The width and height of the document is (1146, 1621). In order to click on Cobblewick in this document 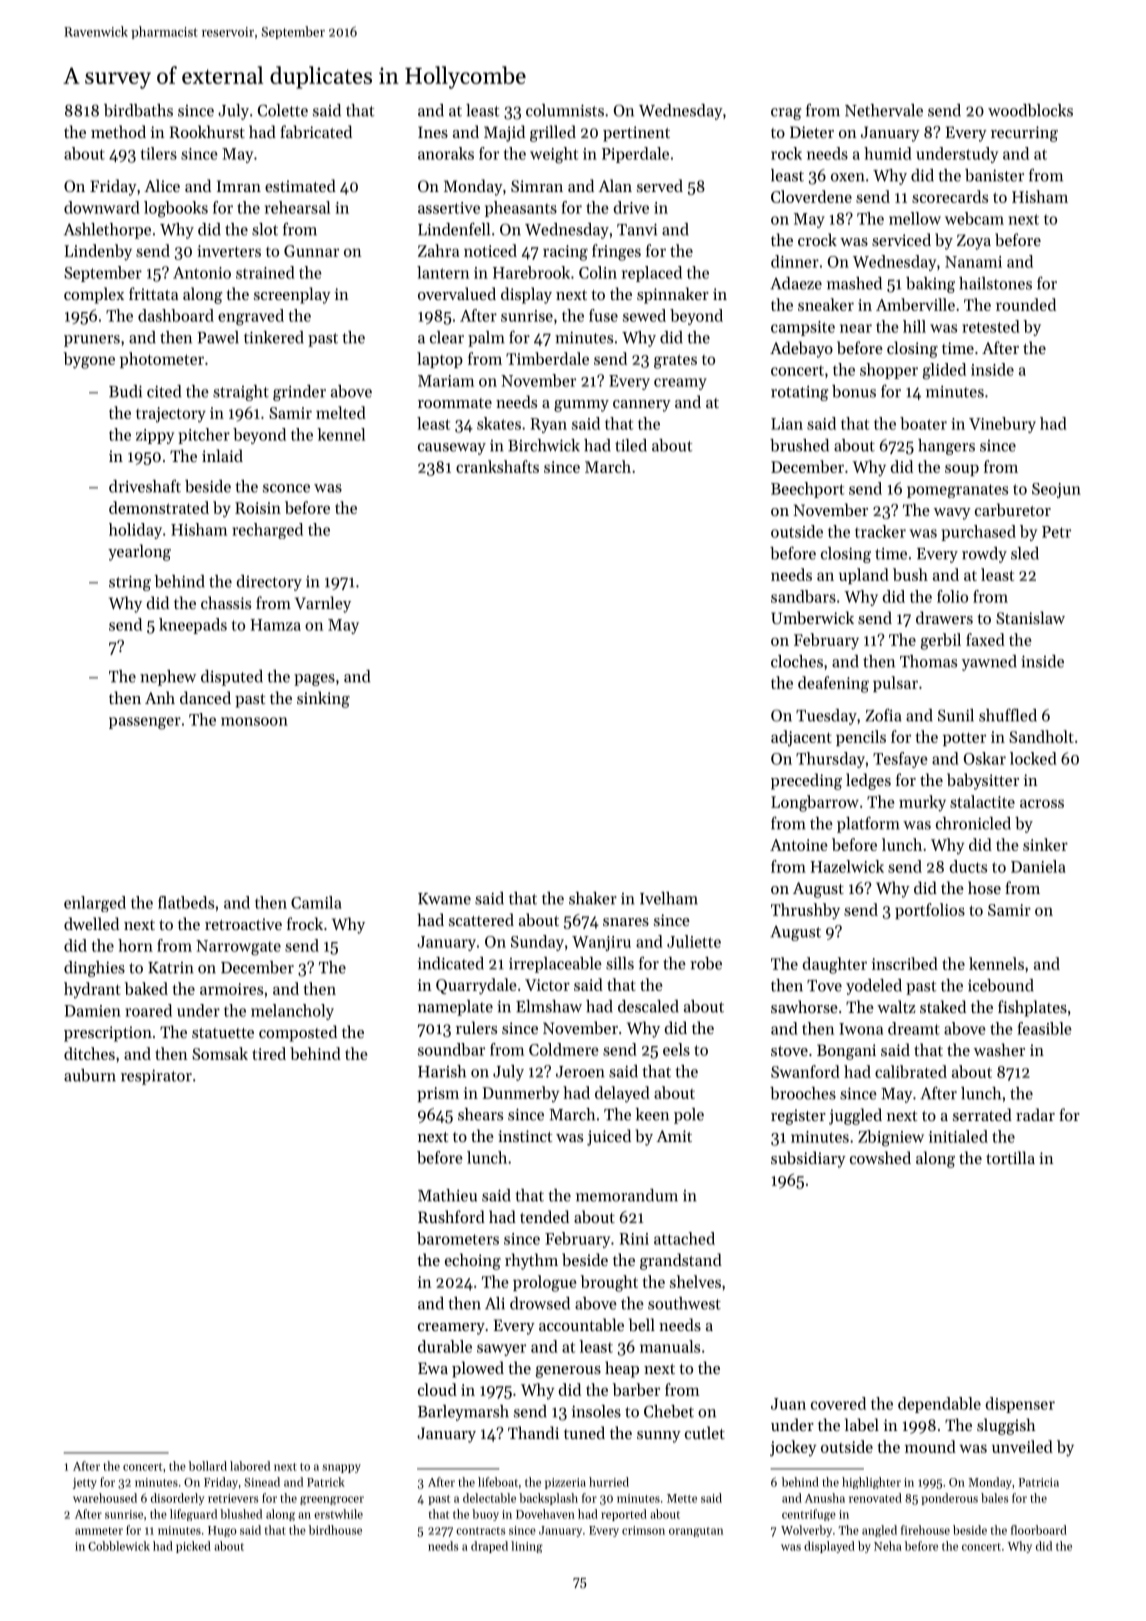, I will do `click(119, 1546)`.
